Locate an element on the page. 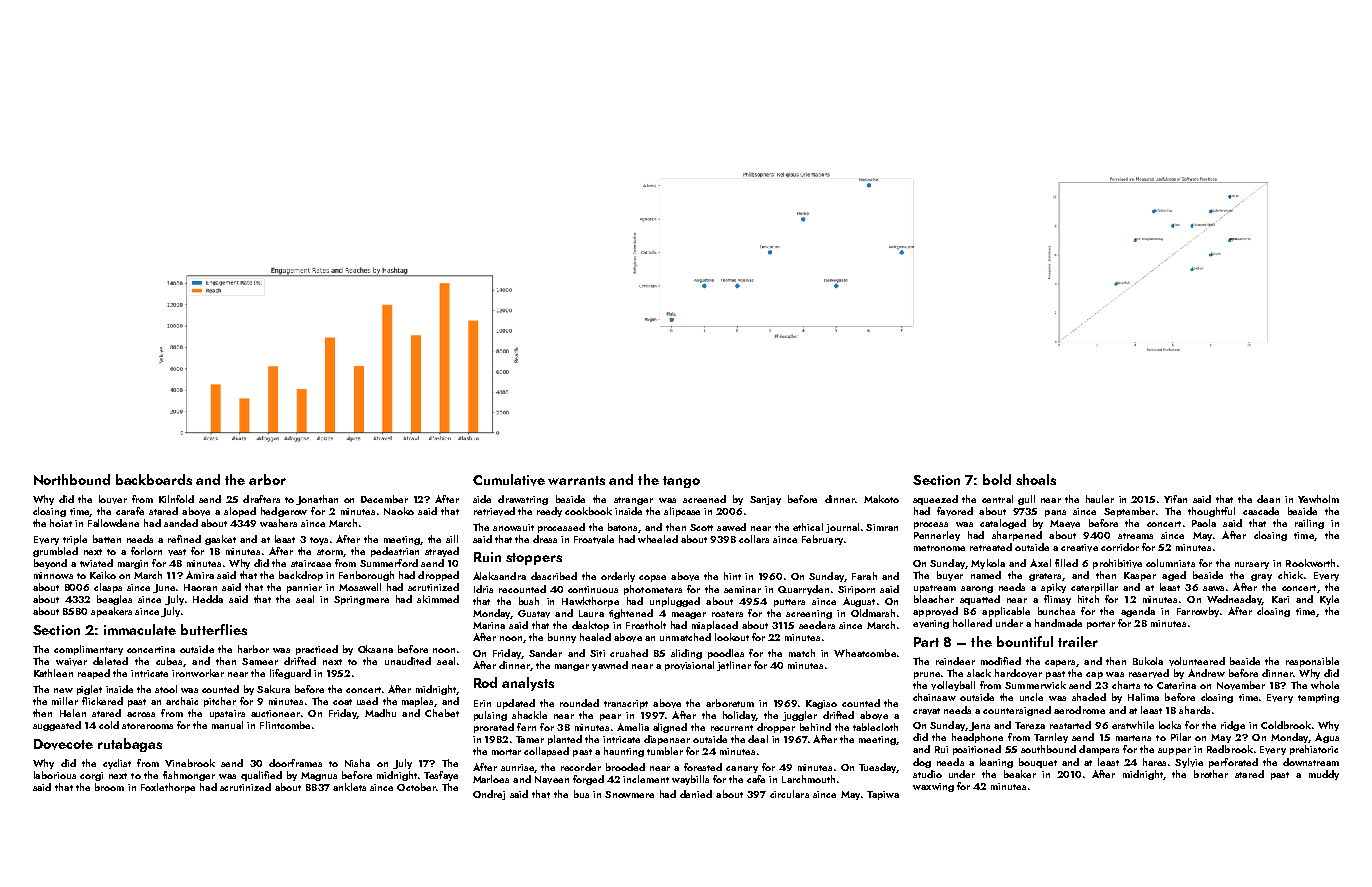  reindeer is located at coordinates (955, 661).
